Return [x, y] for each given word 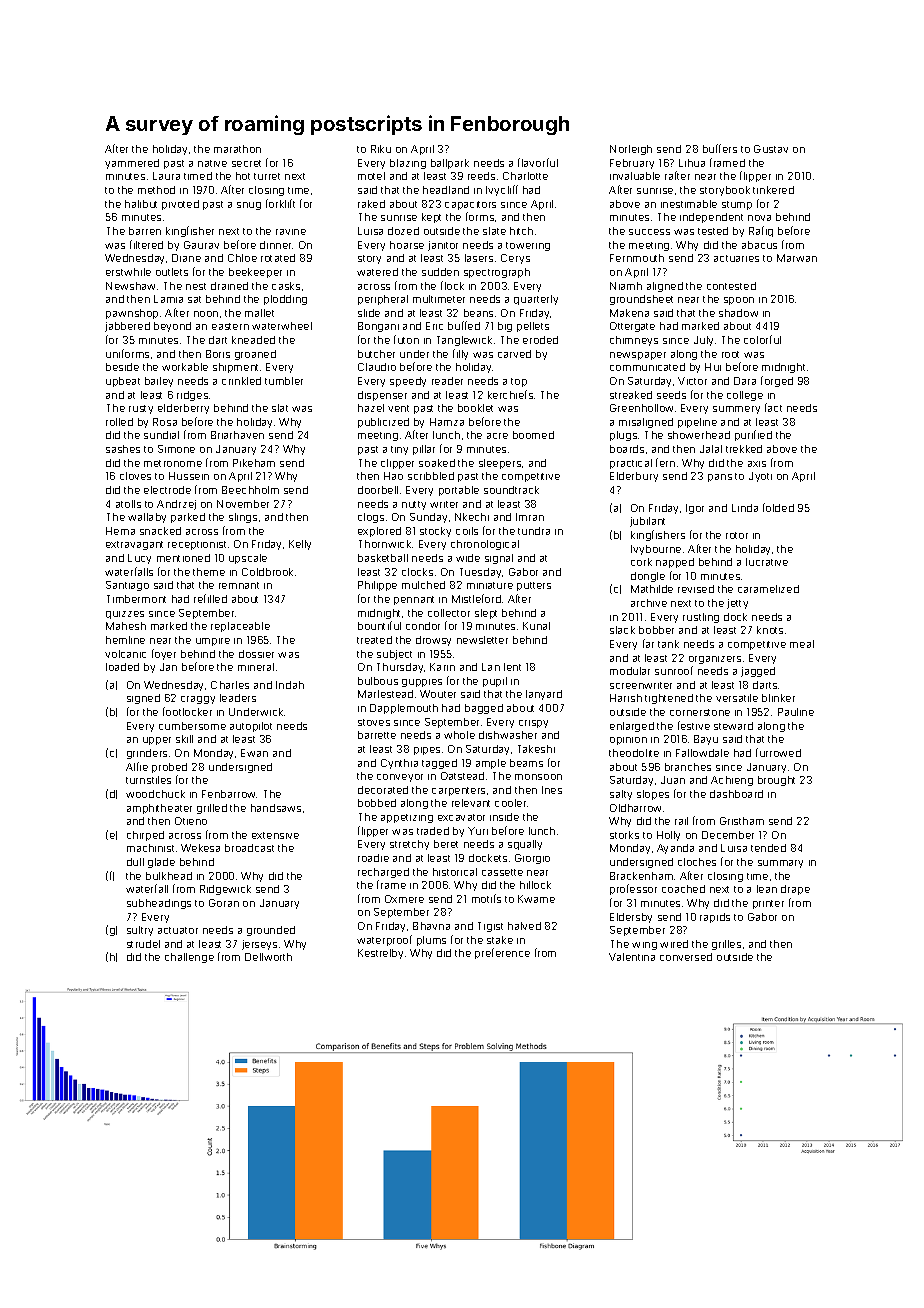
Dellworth [268, 957]
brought [776, 781]
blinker [778, 698]
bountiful [379, 625]
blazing [408, 164]
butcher [376, 354]
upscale [248, 559]
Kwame [536, 899]
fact [773, 407]
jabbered [127, 327]
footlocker [187, 711]
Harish [626, 698]
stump [737, 205]
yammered [132, 164]
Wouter [438, 694]
